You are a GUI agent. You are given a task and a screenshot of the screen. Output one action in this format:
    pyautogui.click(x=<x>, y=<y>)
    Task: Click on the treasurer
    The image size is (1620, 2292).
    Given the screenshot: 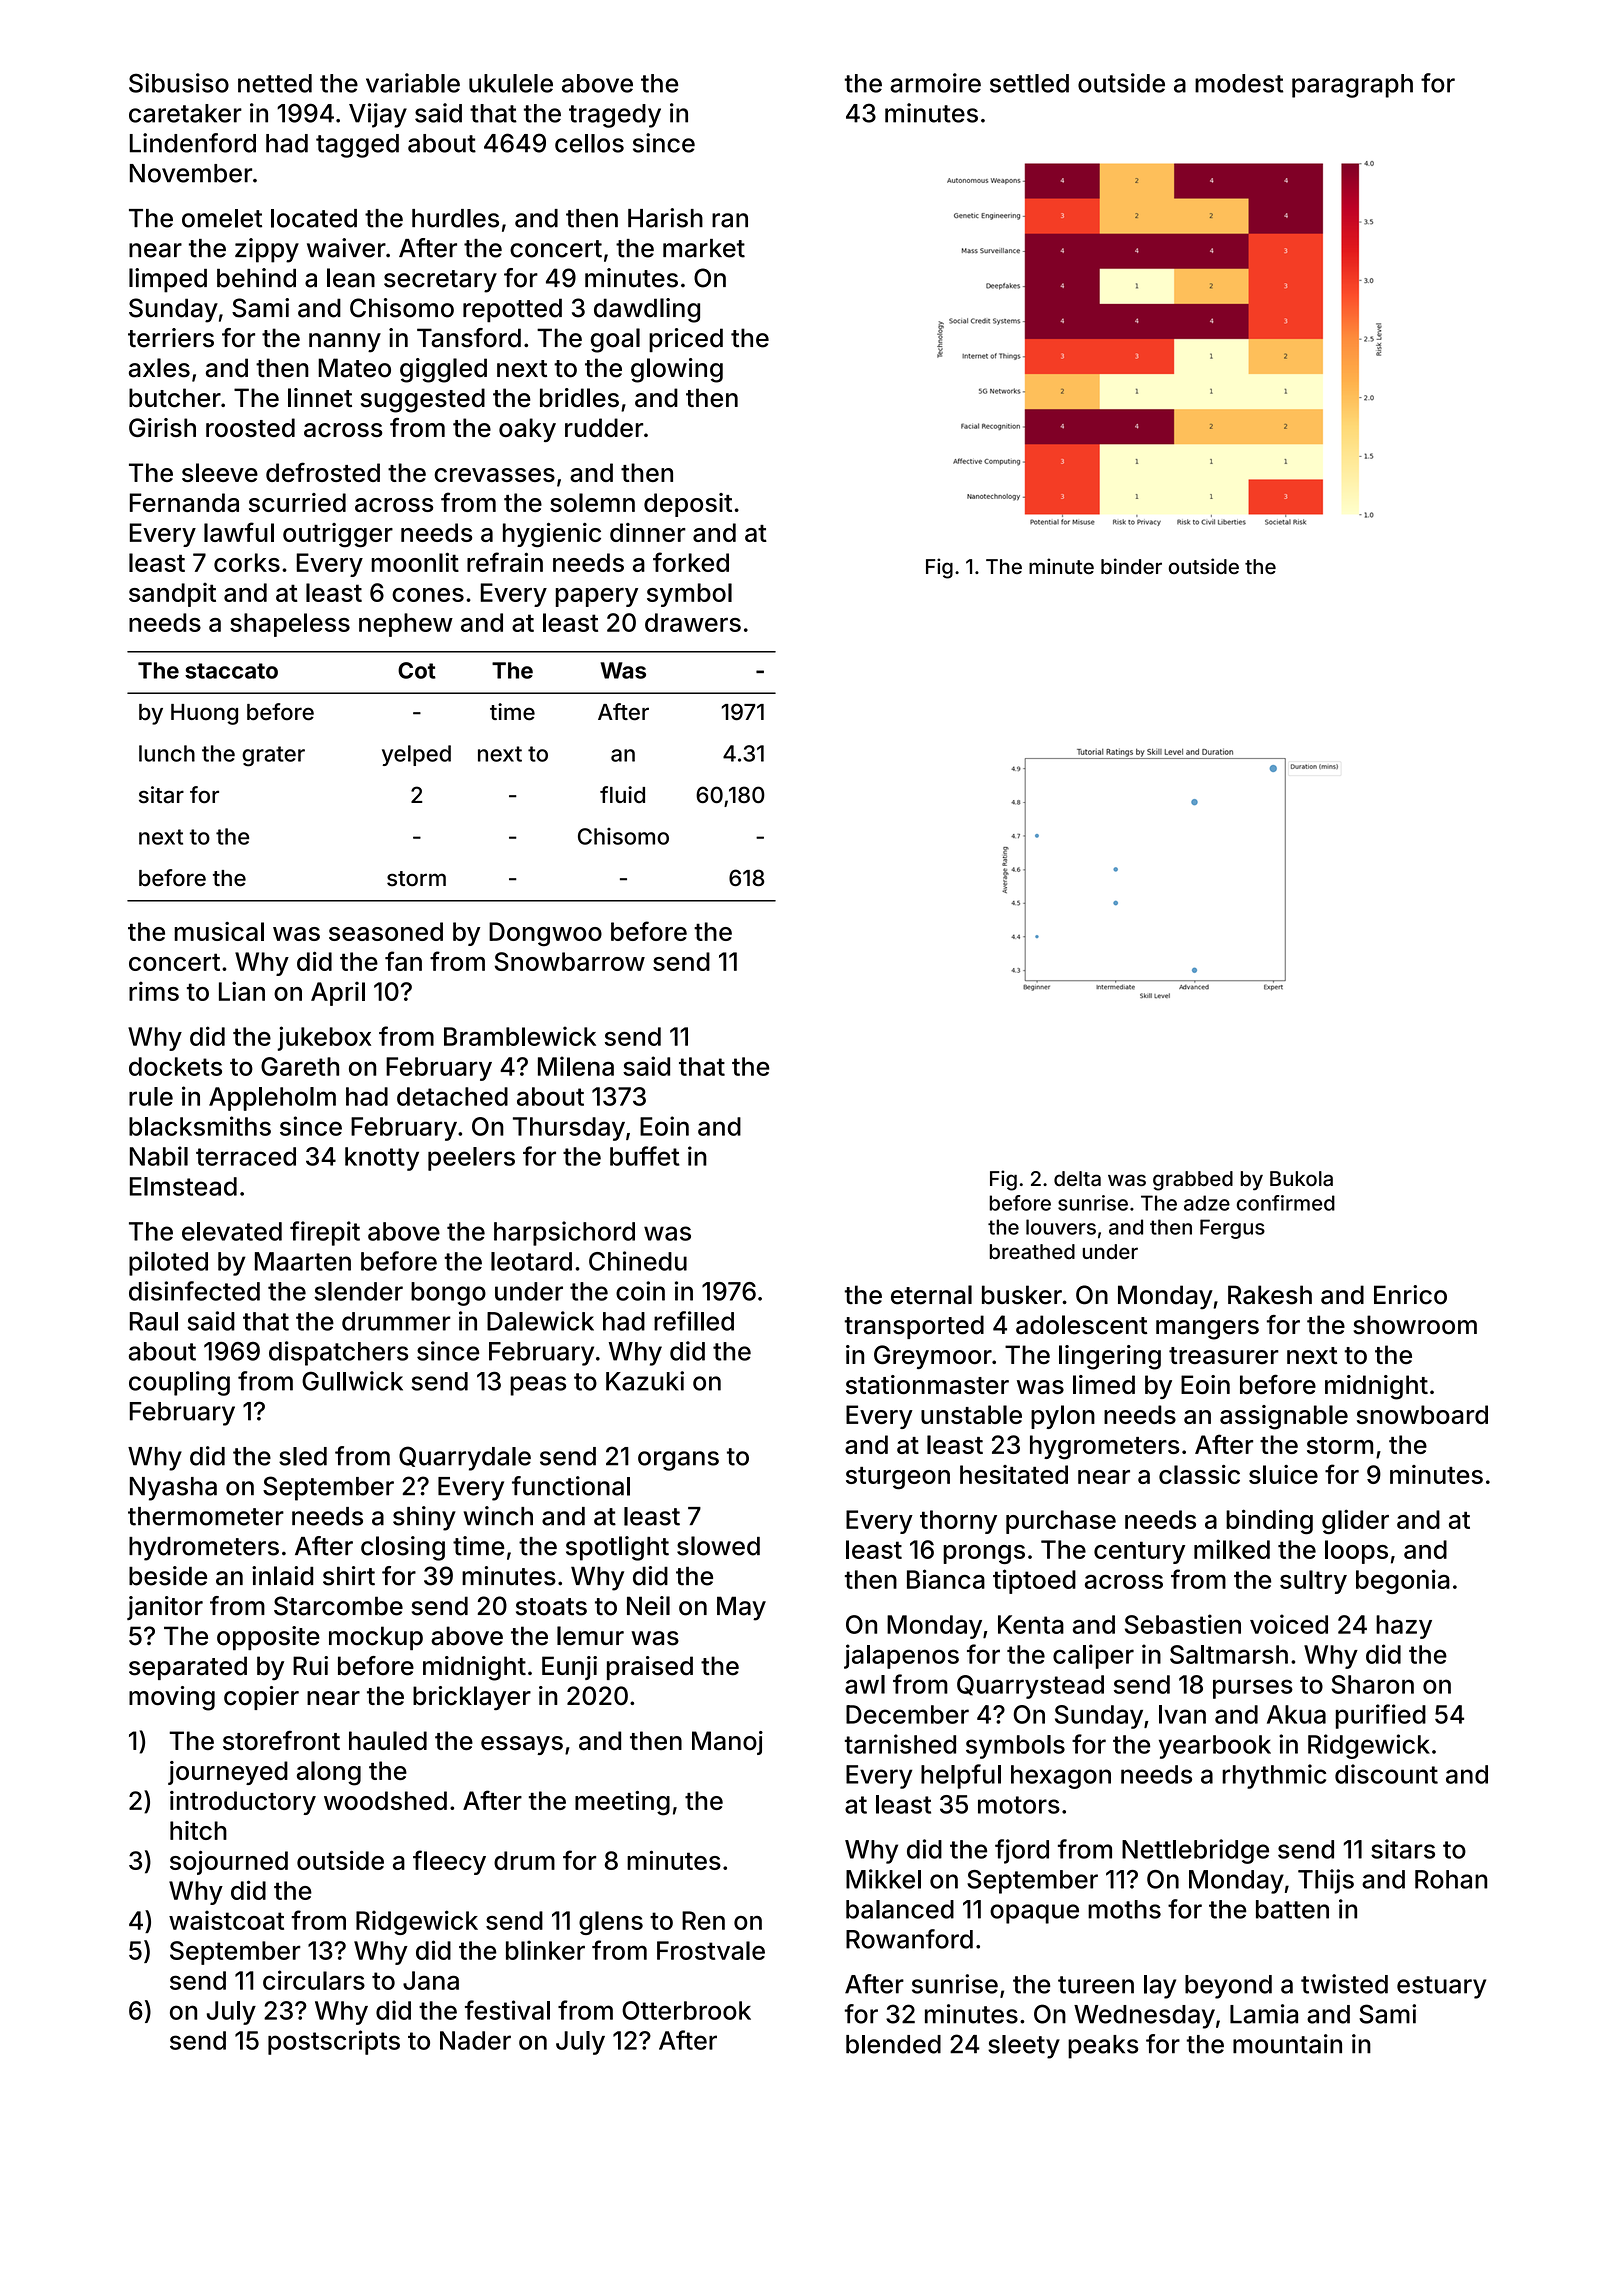 What is the action you would take?
    pyautogui.click(x=1224, y=1356)
